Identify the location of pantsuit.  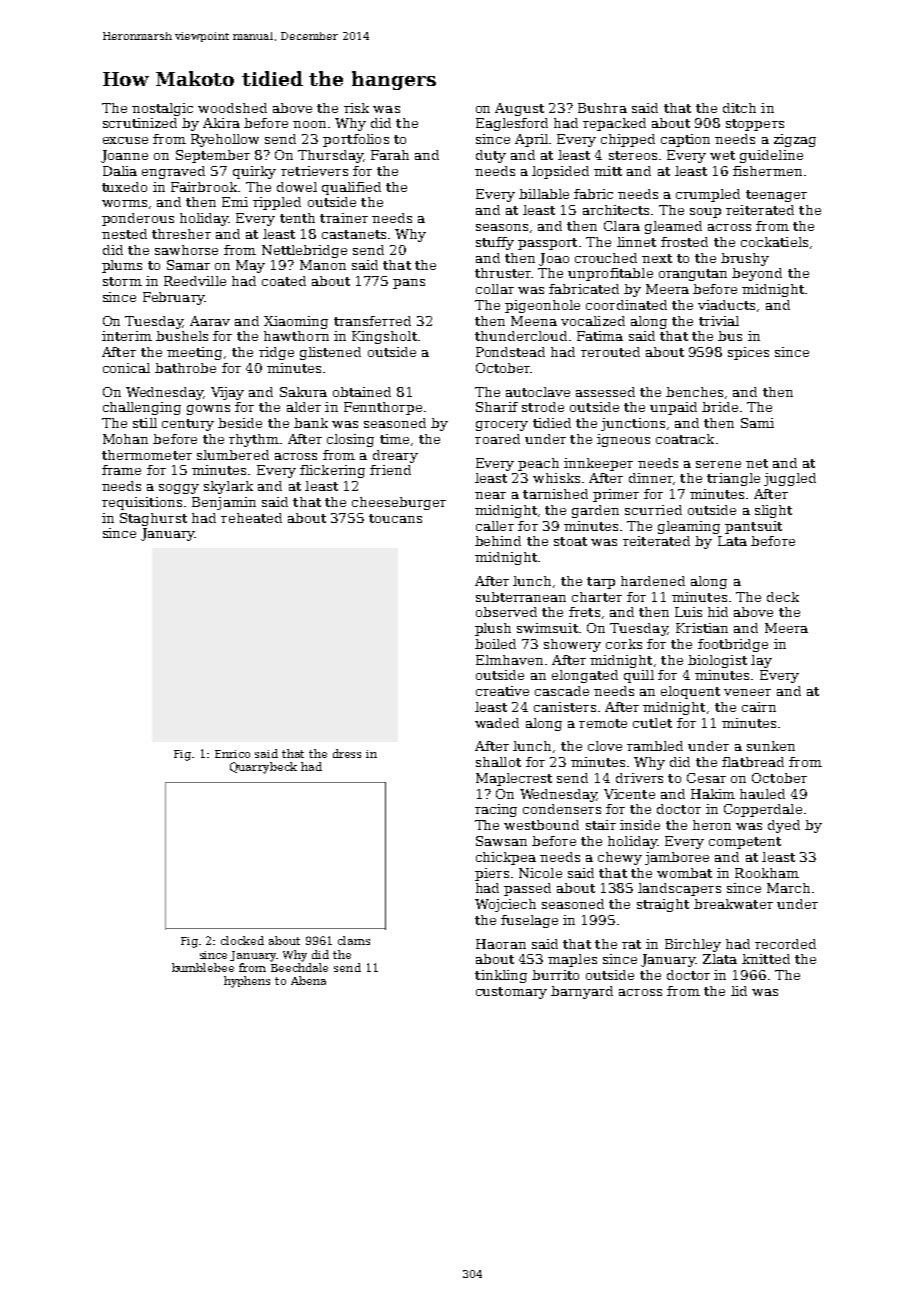
(753, 527).
